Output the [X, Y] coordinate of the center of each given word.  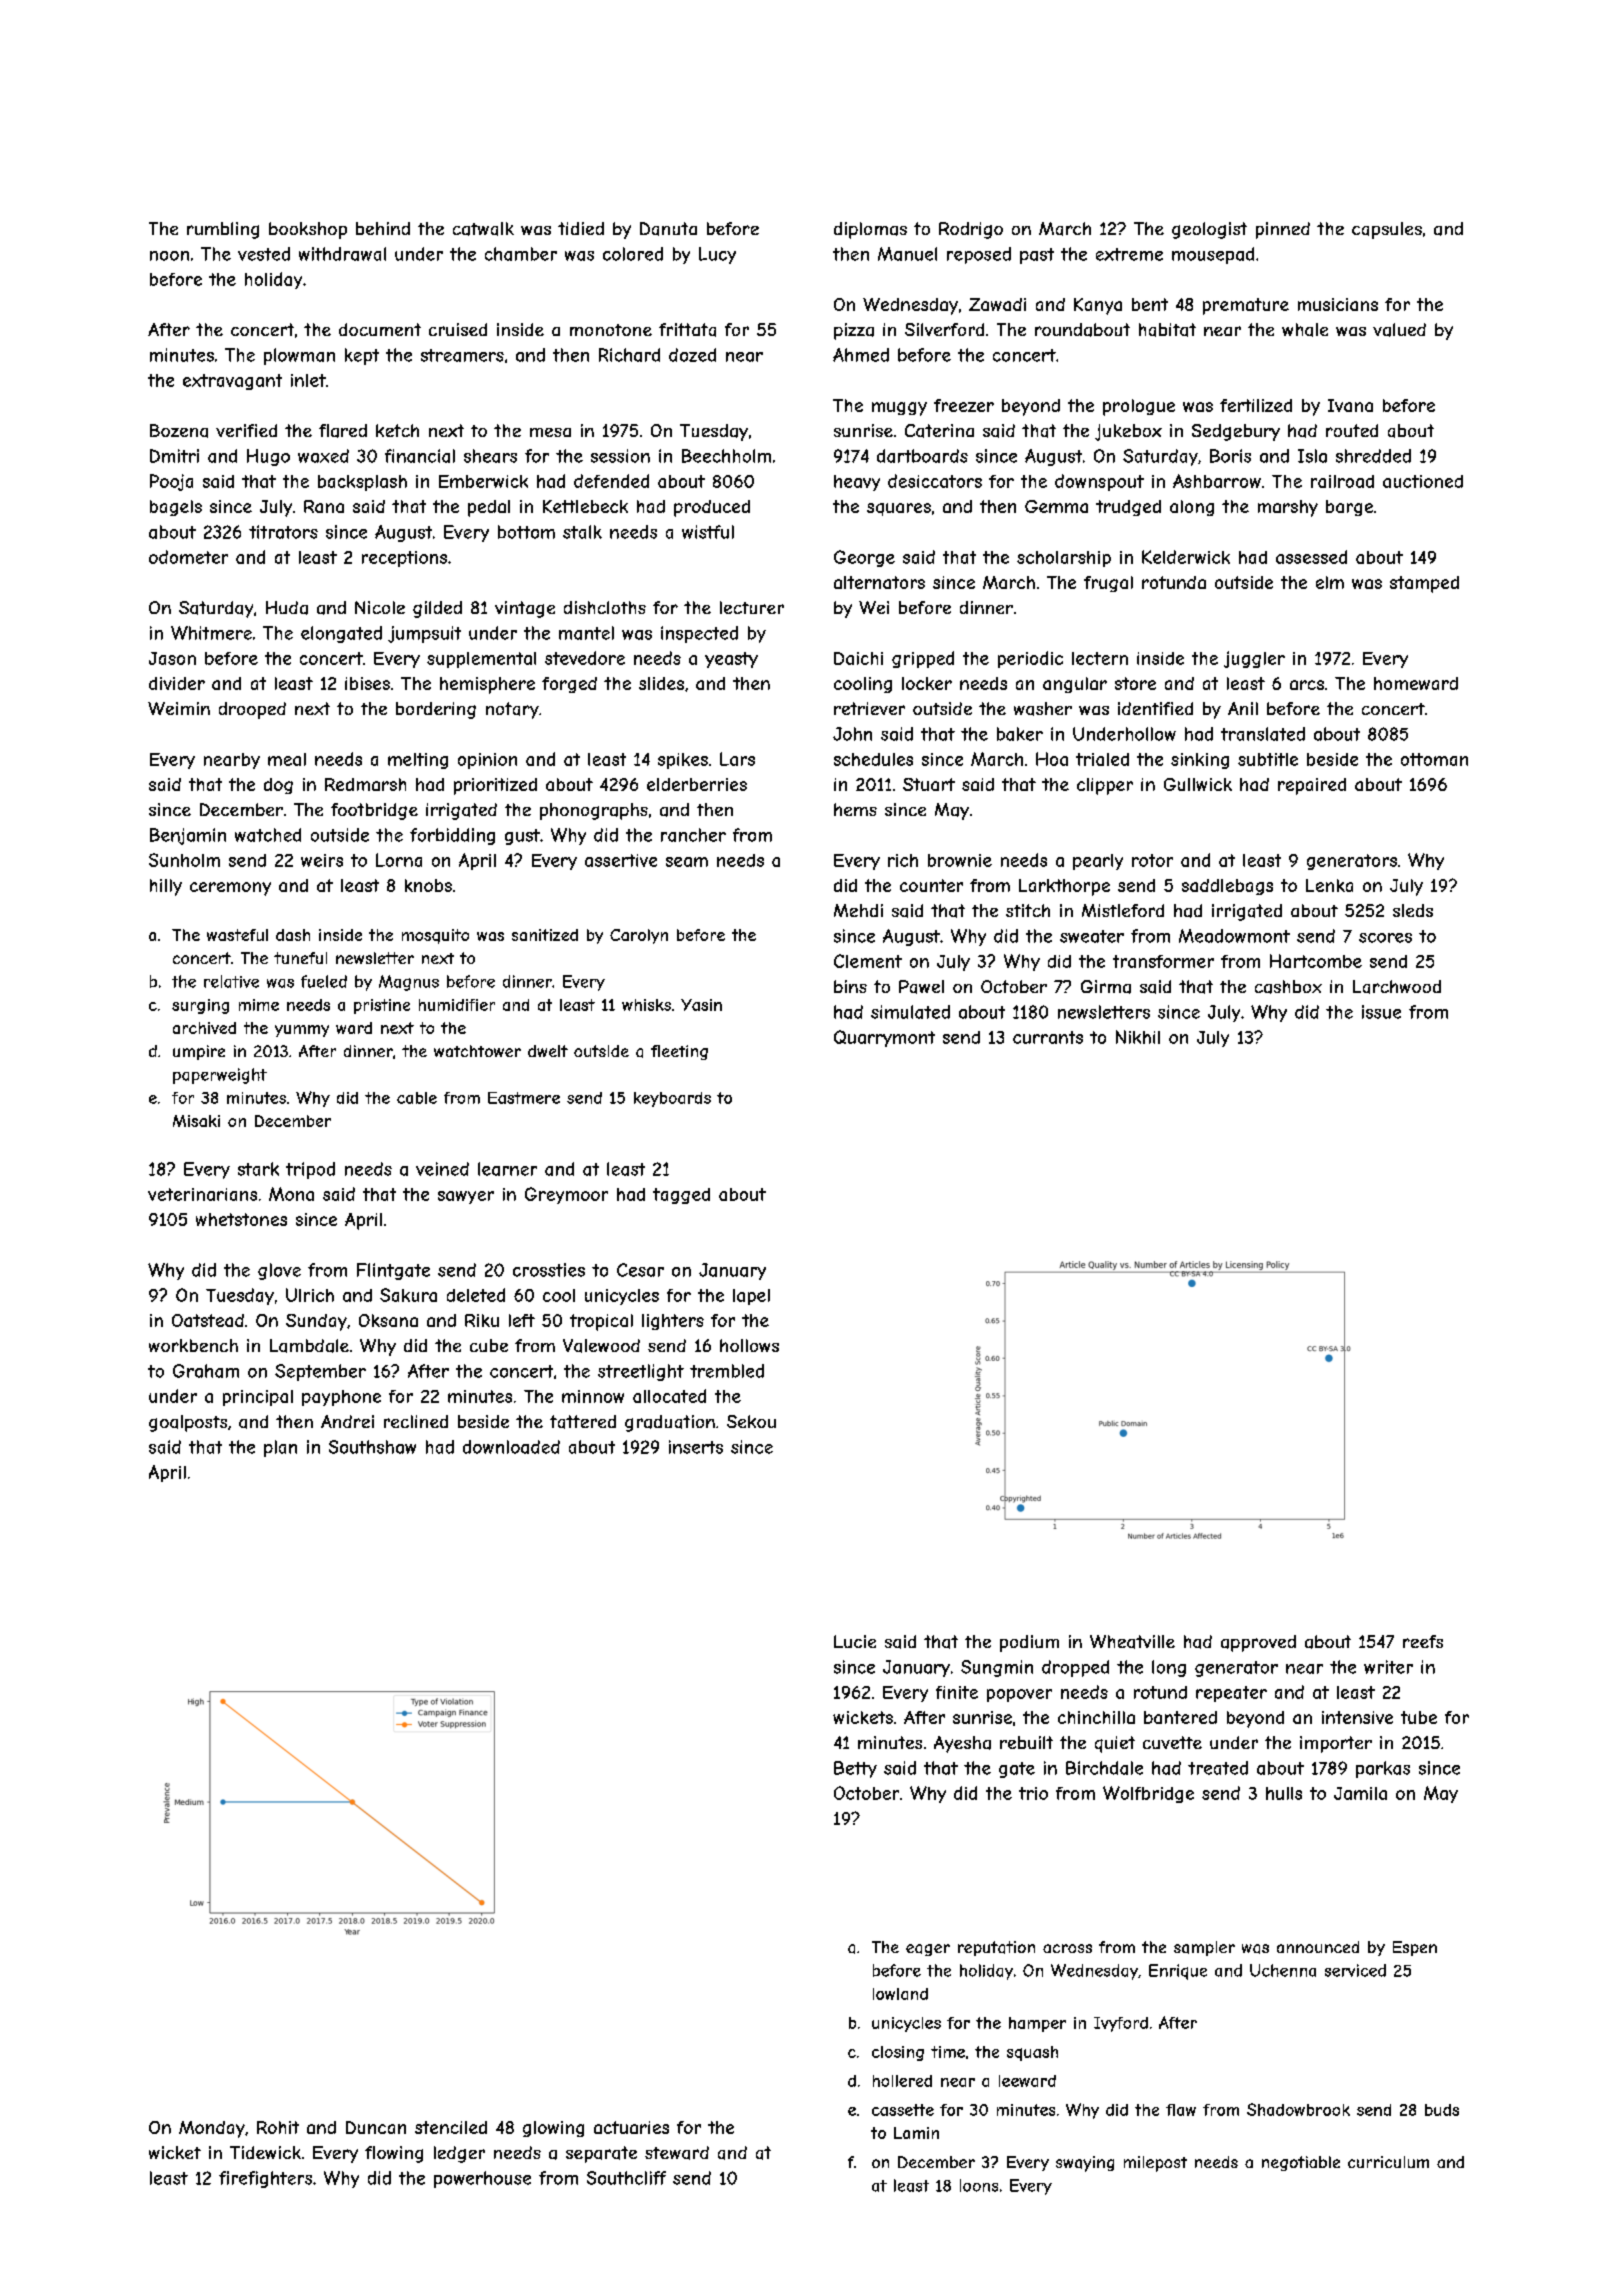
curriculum [1388, 2162]
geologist [1209, 230]
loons [979, 2185]
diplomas [870, 230]
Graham [206, 1371]
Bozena [179, 431]
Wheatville [1132, 1642]
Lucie [855, 1641]
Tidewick [265, 2152]
